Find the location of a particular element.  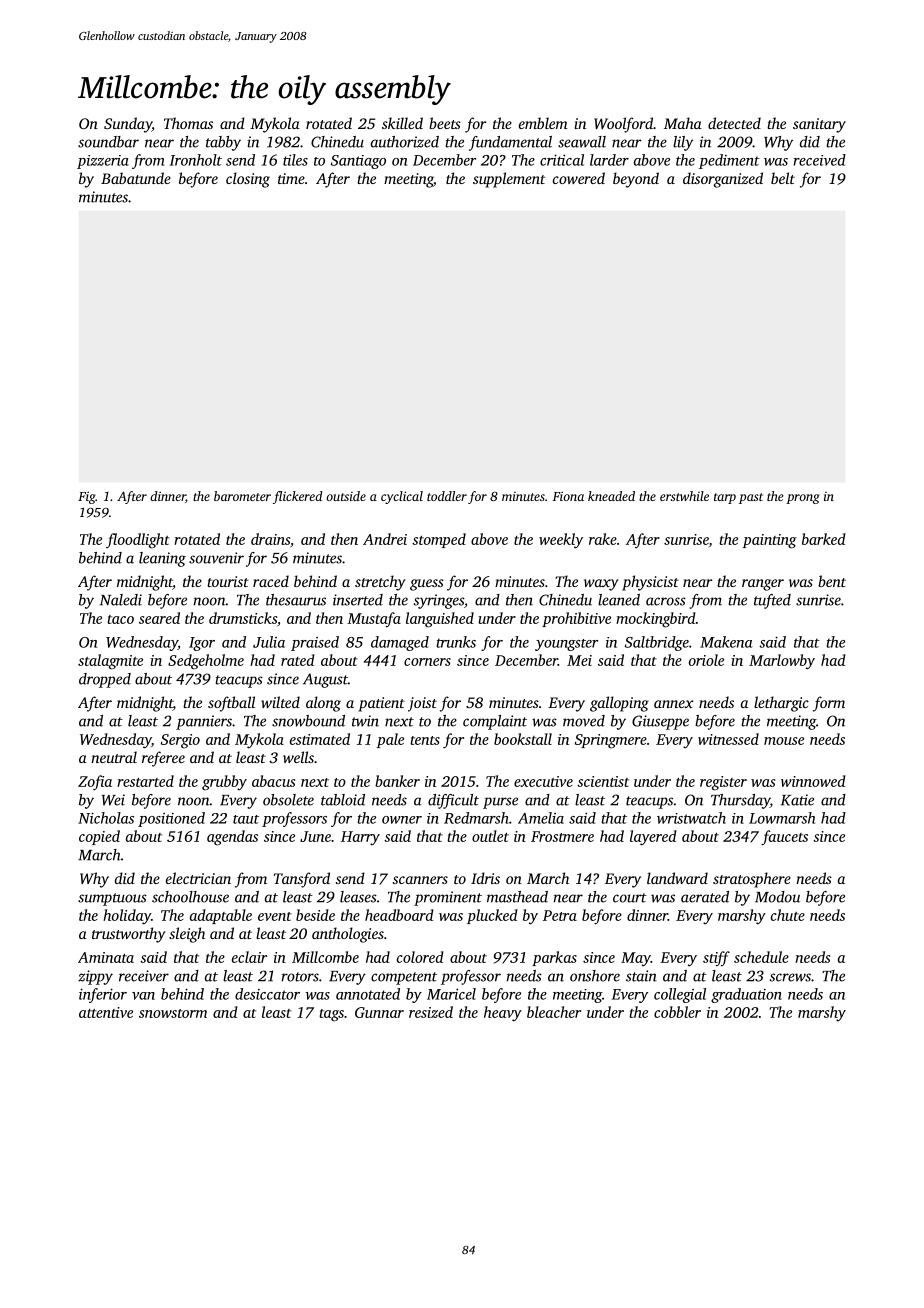

mouse is located at coordinates (784, 741).
